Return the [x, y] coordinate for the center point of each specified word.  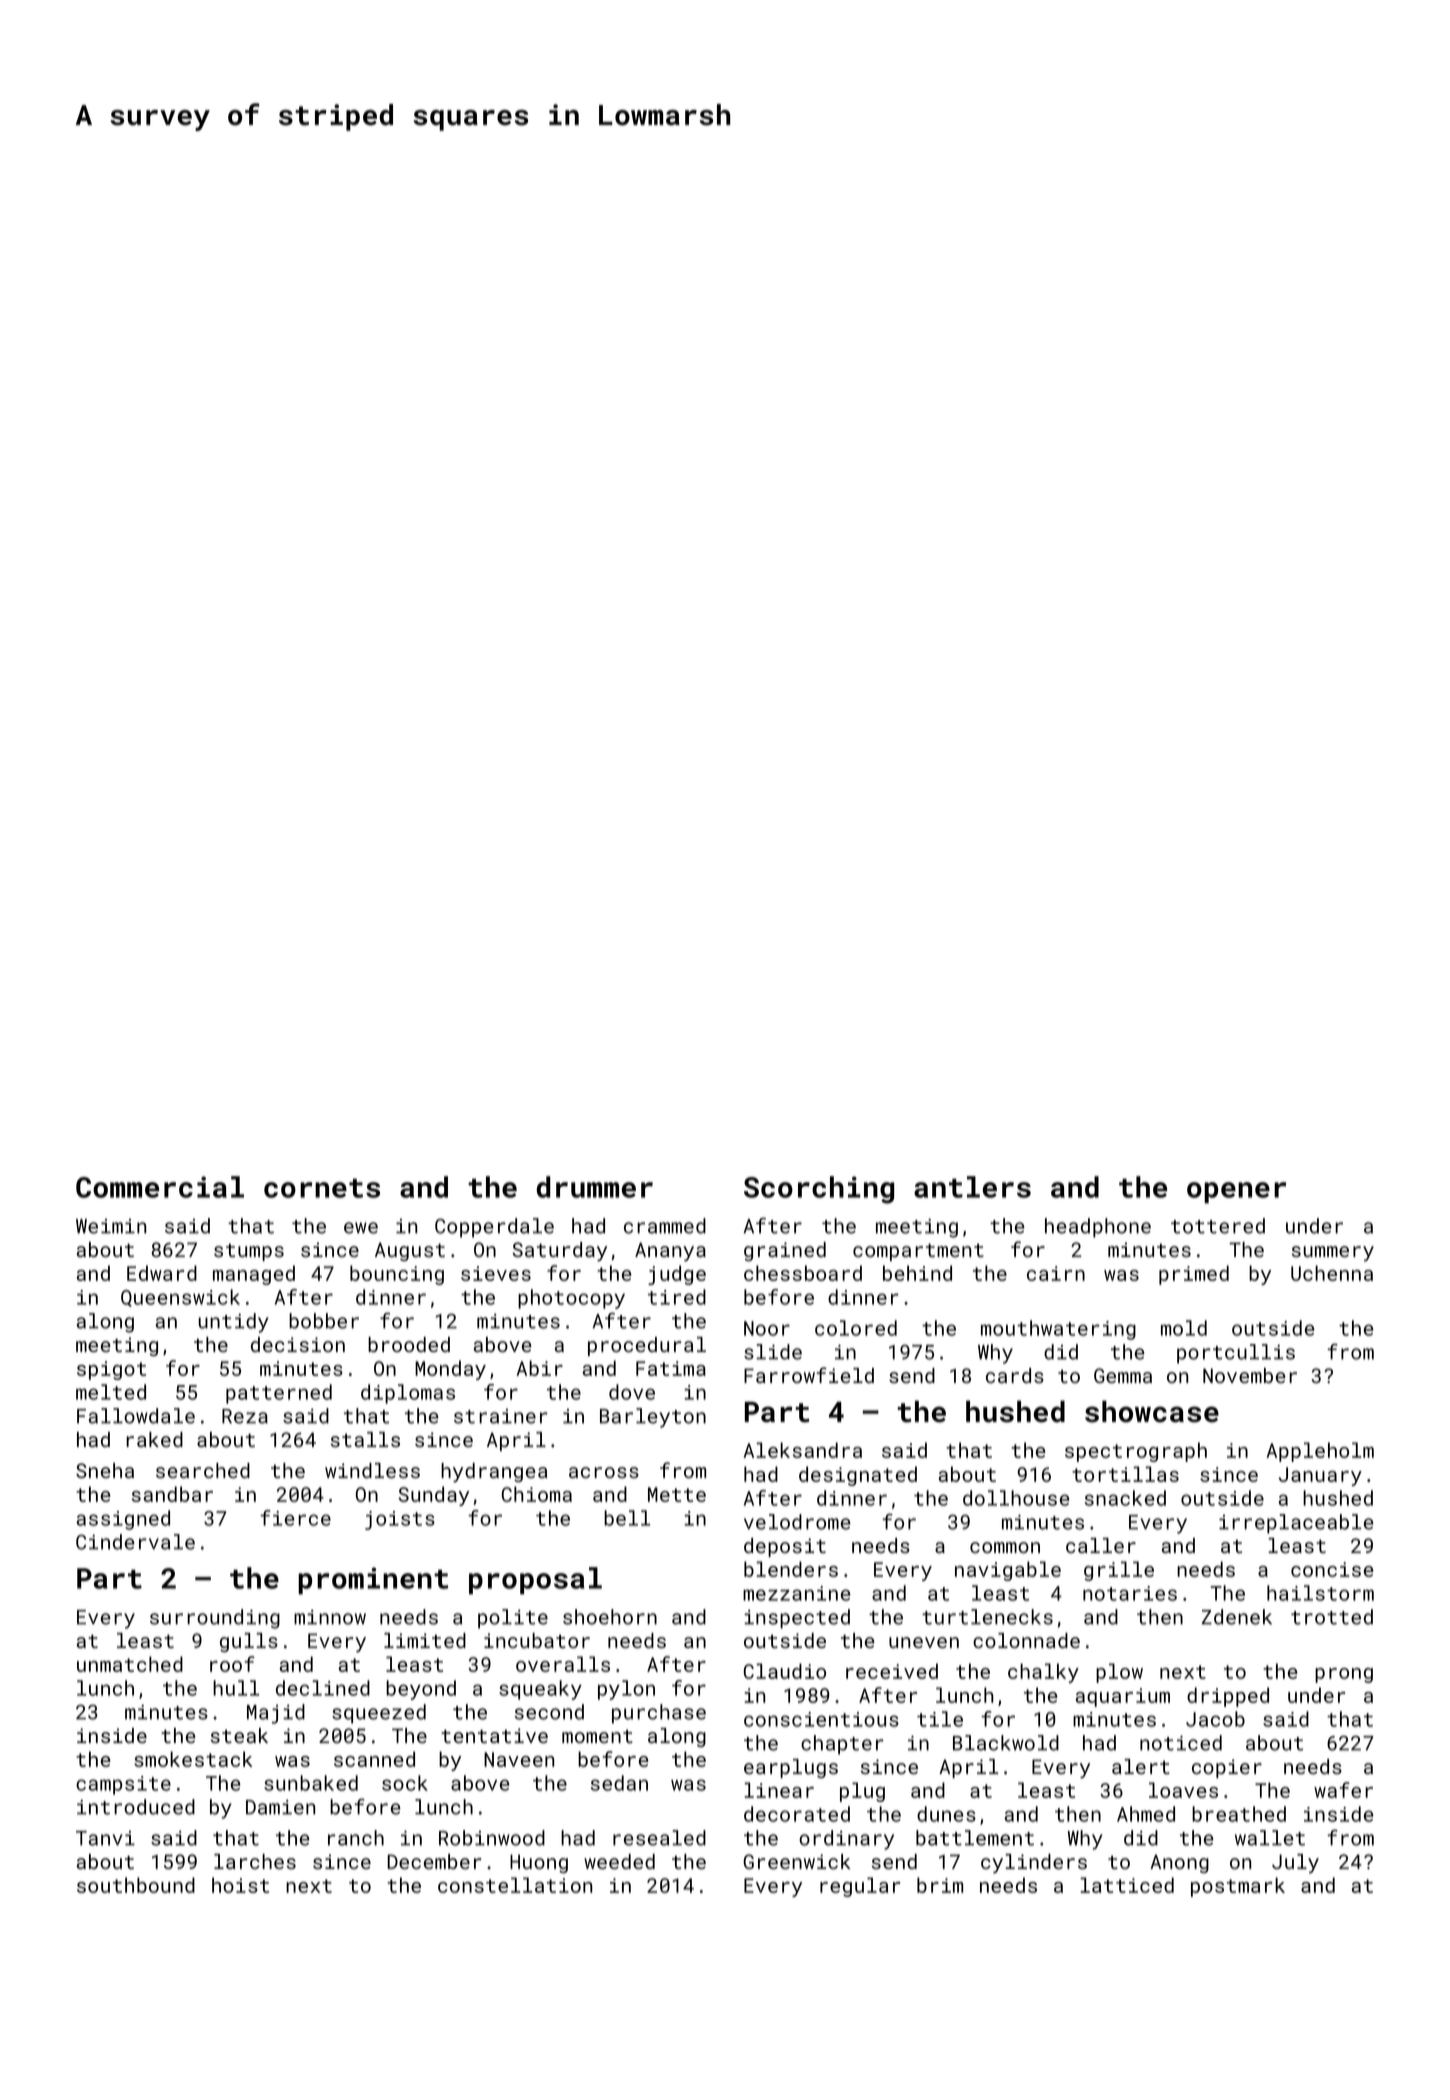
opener [1236, 1193]
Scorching [819, 1190]
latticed [1127, 1885]
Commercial [160, 1187]
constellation [515, 1885]
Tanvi [105, 1838]
